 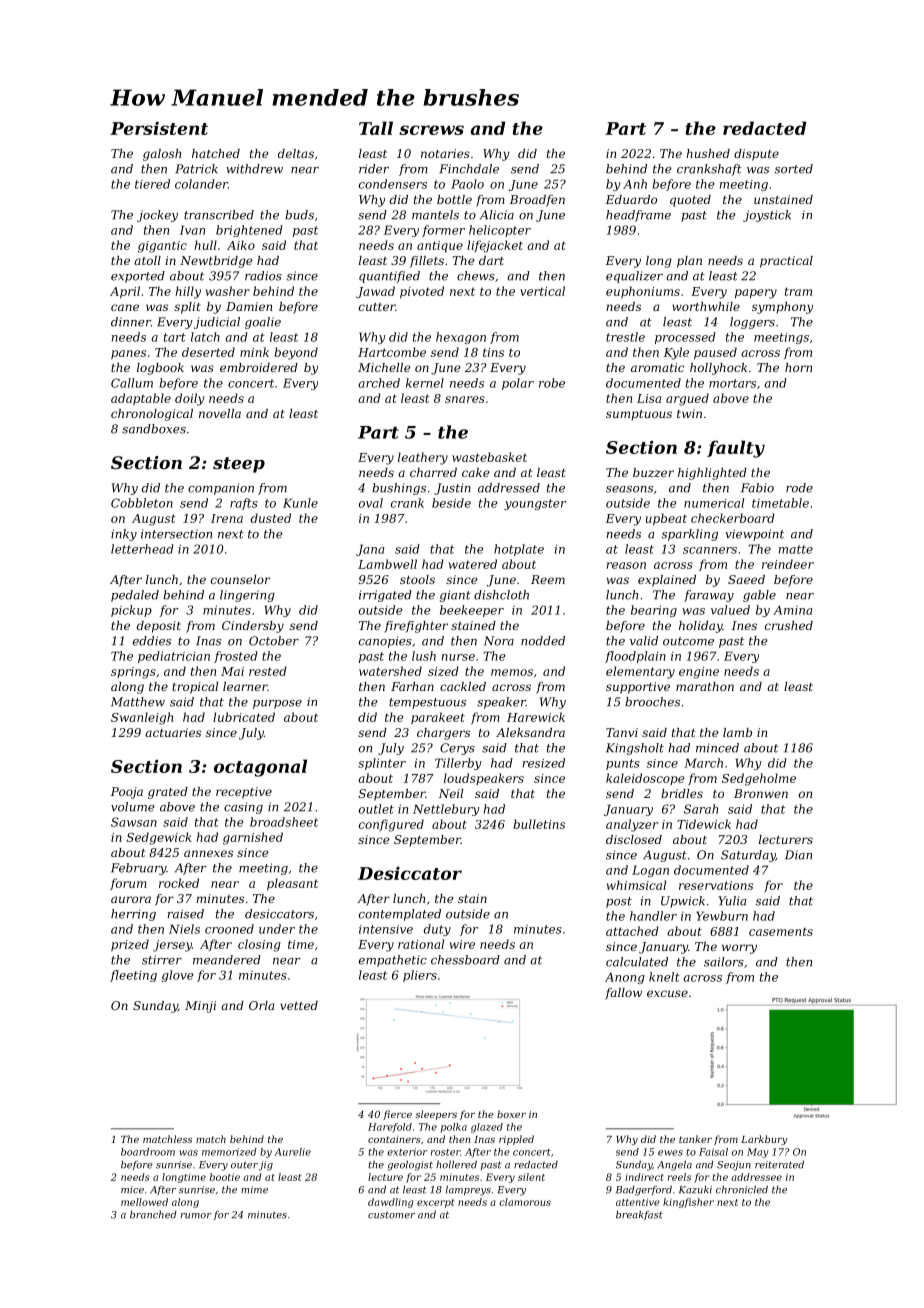 What do you see at coordinates (128, 884) in the page?
I see `forum` at bounding box center [128, 884].
